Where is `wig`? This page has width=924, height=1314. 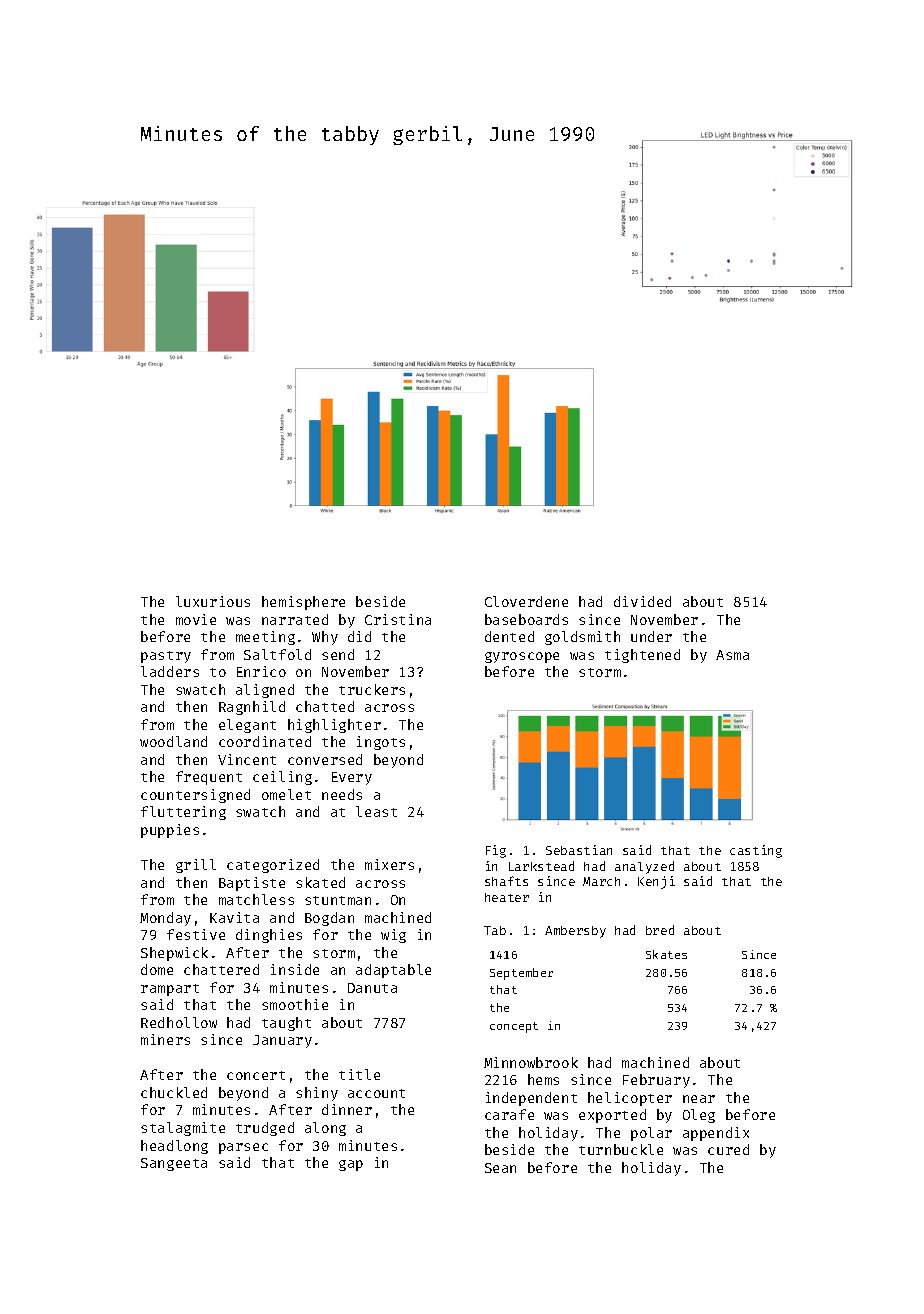 wig is located at coordinates (393, 936).
